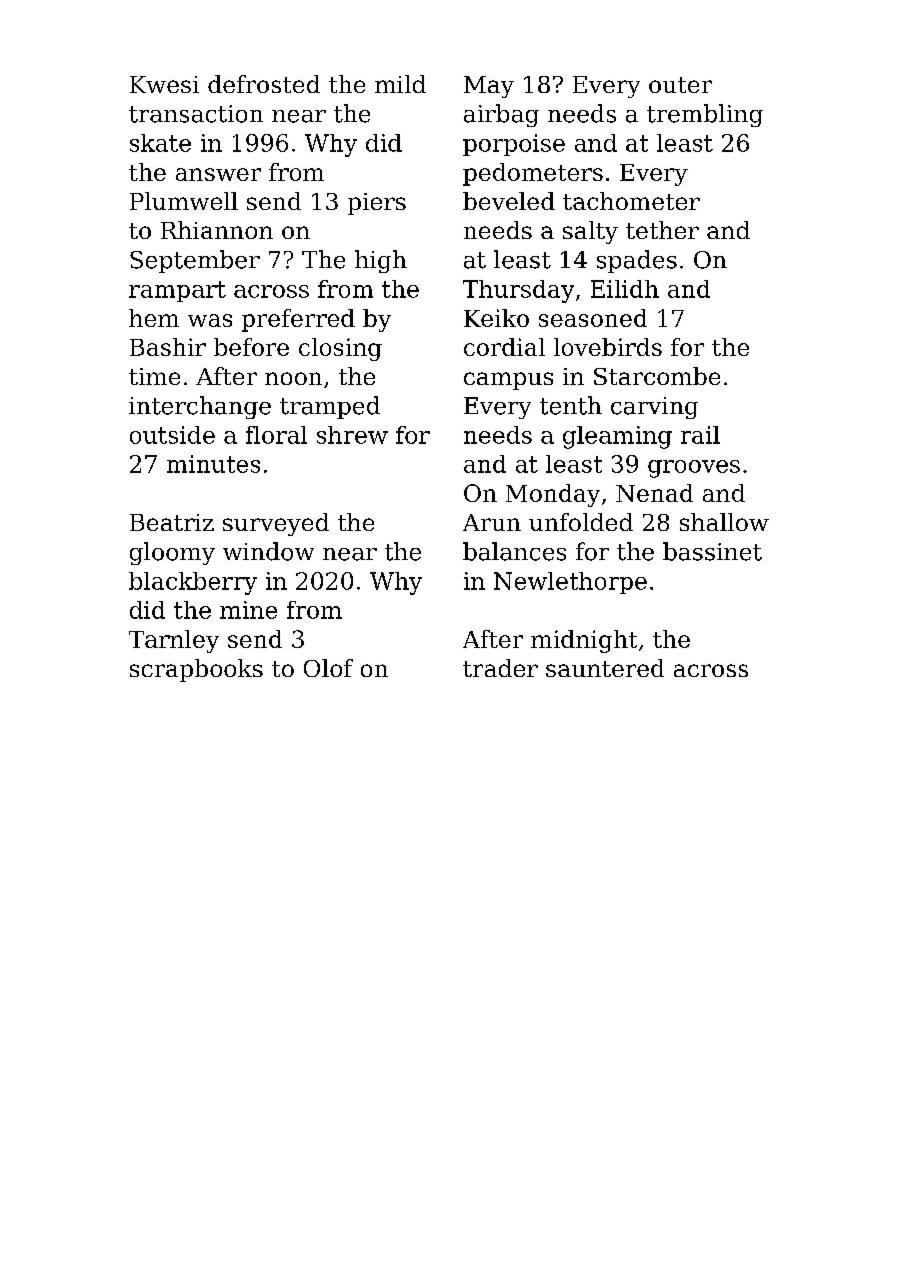 The width and height of the page is (898, 1274). What do you see at coordinates (533, 174) in the page?
I see `pedometers` at bounding box center [533, 174].
